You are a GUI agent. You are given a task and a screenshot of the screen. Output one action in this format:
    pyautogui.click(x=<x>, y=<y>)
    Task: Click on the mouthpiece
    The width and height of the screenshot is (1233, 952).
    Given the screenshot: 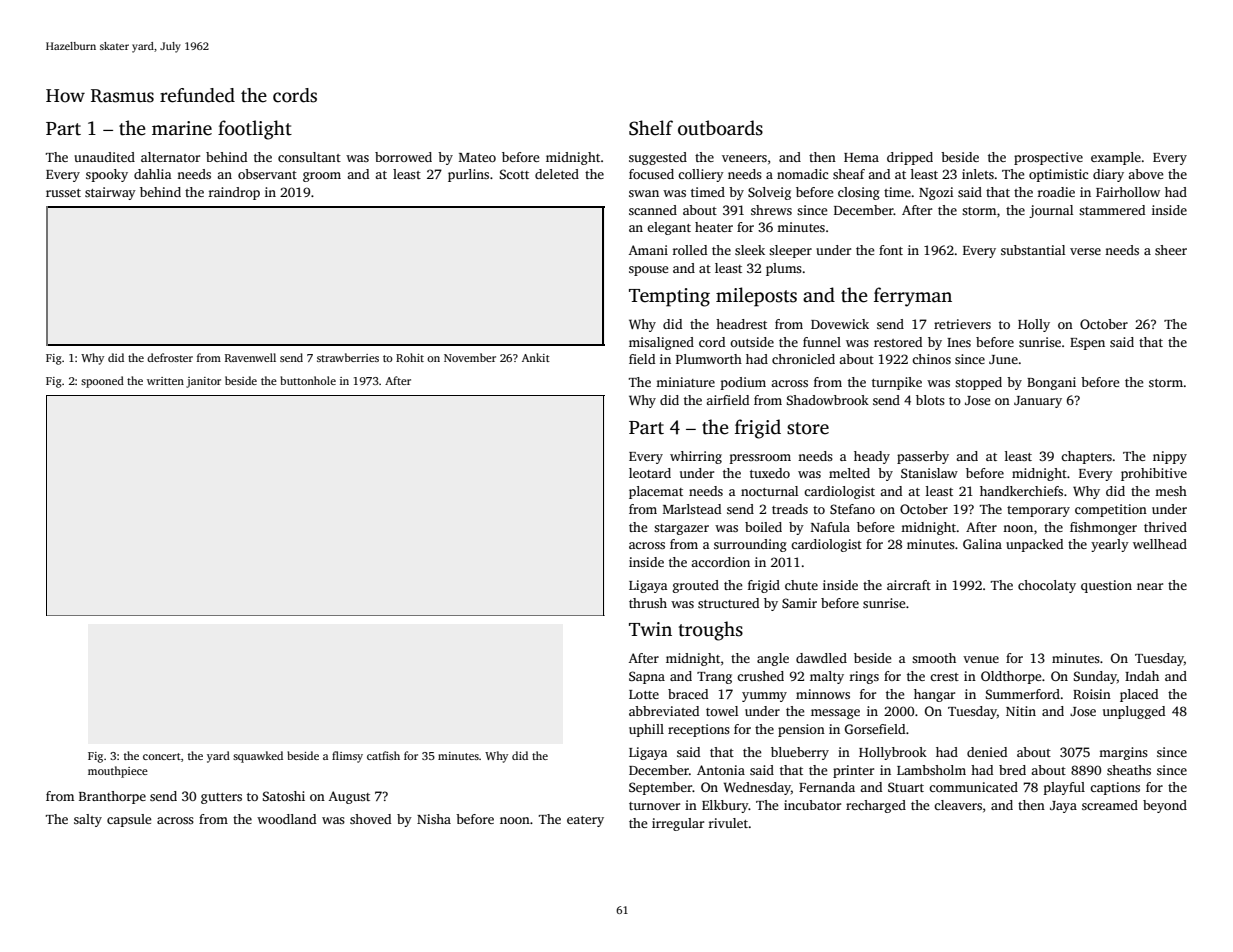 What is the action you would take?
    pyautogui.click(x=118, y=772)
